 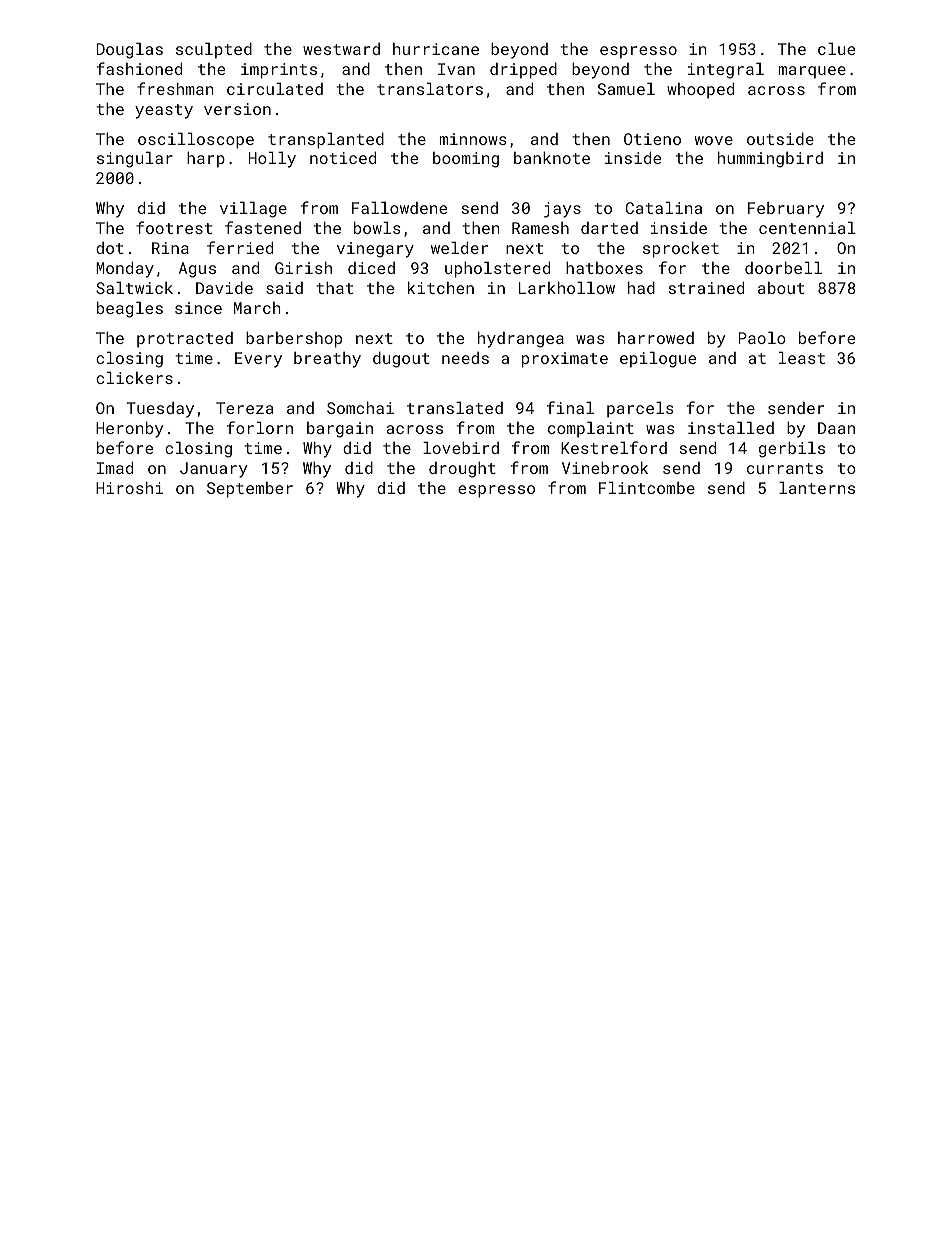 What do you see at coordinates (781, 288) in the image?
I see `about` at bounding box center [781, 288].
